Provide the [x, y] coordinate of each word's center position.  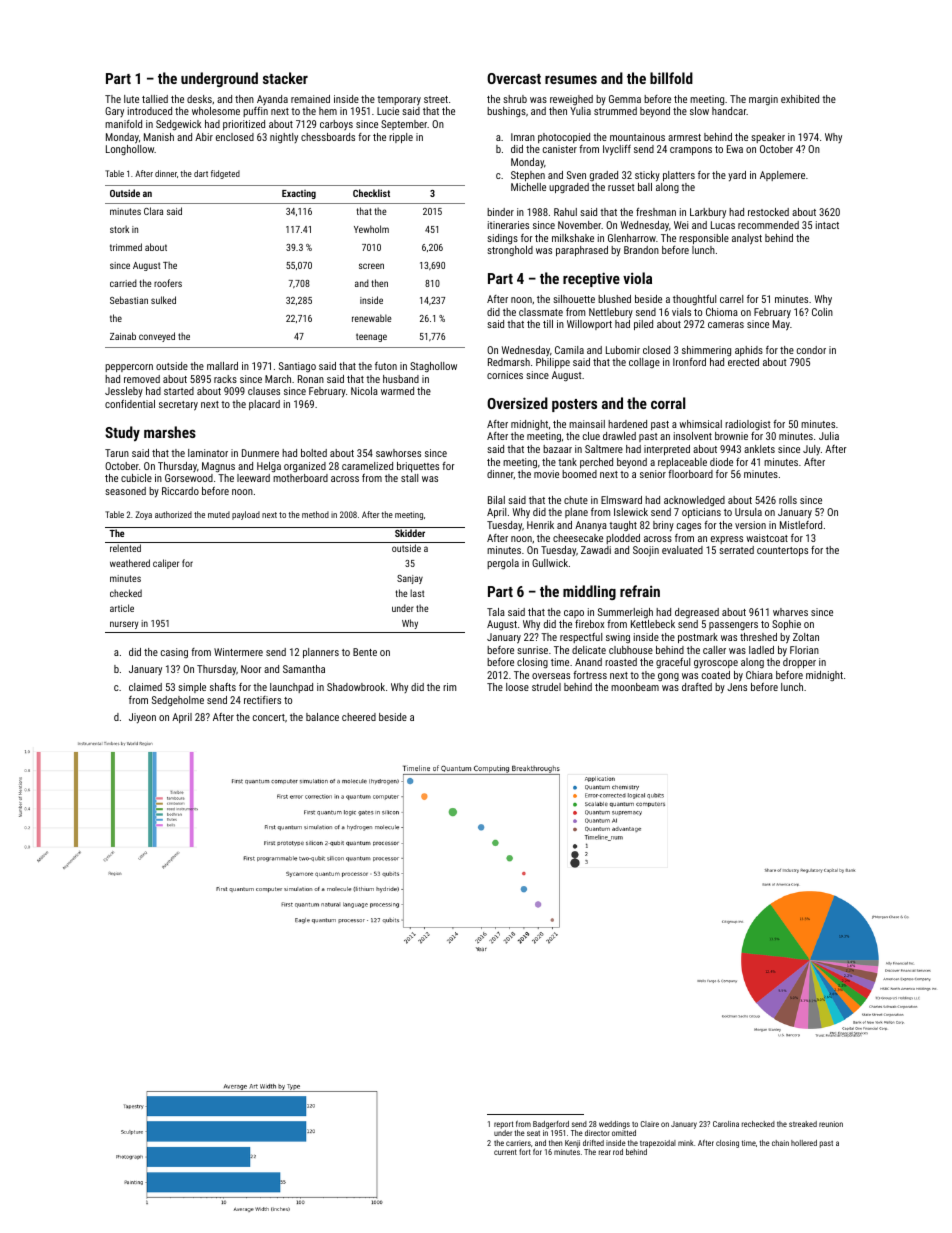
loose [517, 687]
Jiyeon [142, 718]
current [505, 1152]
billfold [671, 78]
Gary [114, 112]
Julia [829, 436]
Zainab [123, 336]
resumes [571, 79]
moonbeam [635, 687]
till [548, 324]
